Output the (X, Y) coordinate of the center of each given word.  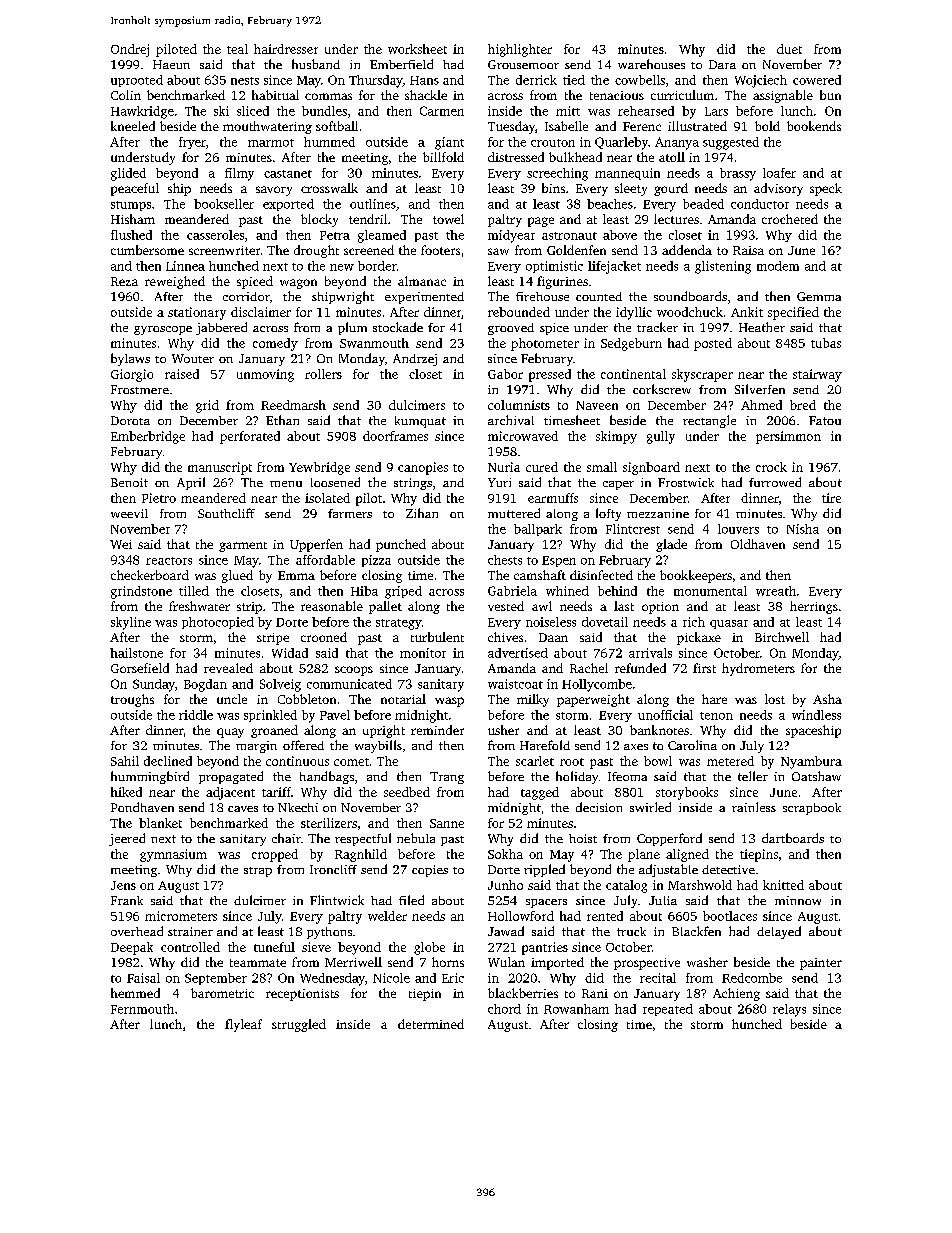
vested (506, 606)
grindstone (141, 592)
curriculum (682, 95)
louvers (738, 529)
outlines (373, 204)
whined (567, 591)
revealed (228, 668)
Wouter (193, 358)
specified (793, 313)
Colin (126, 95)
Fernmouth (142, 1009)
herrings (814, 607)
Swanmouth (374, 343)
